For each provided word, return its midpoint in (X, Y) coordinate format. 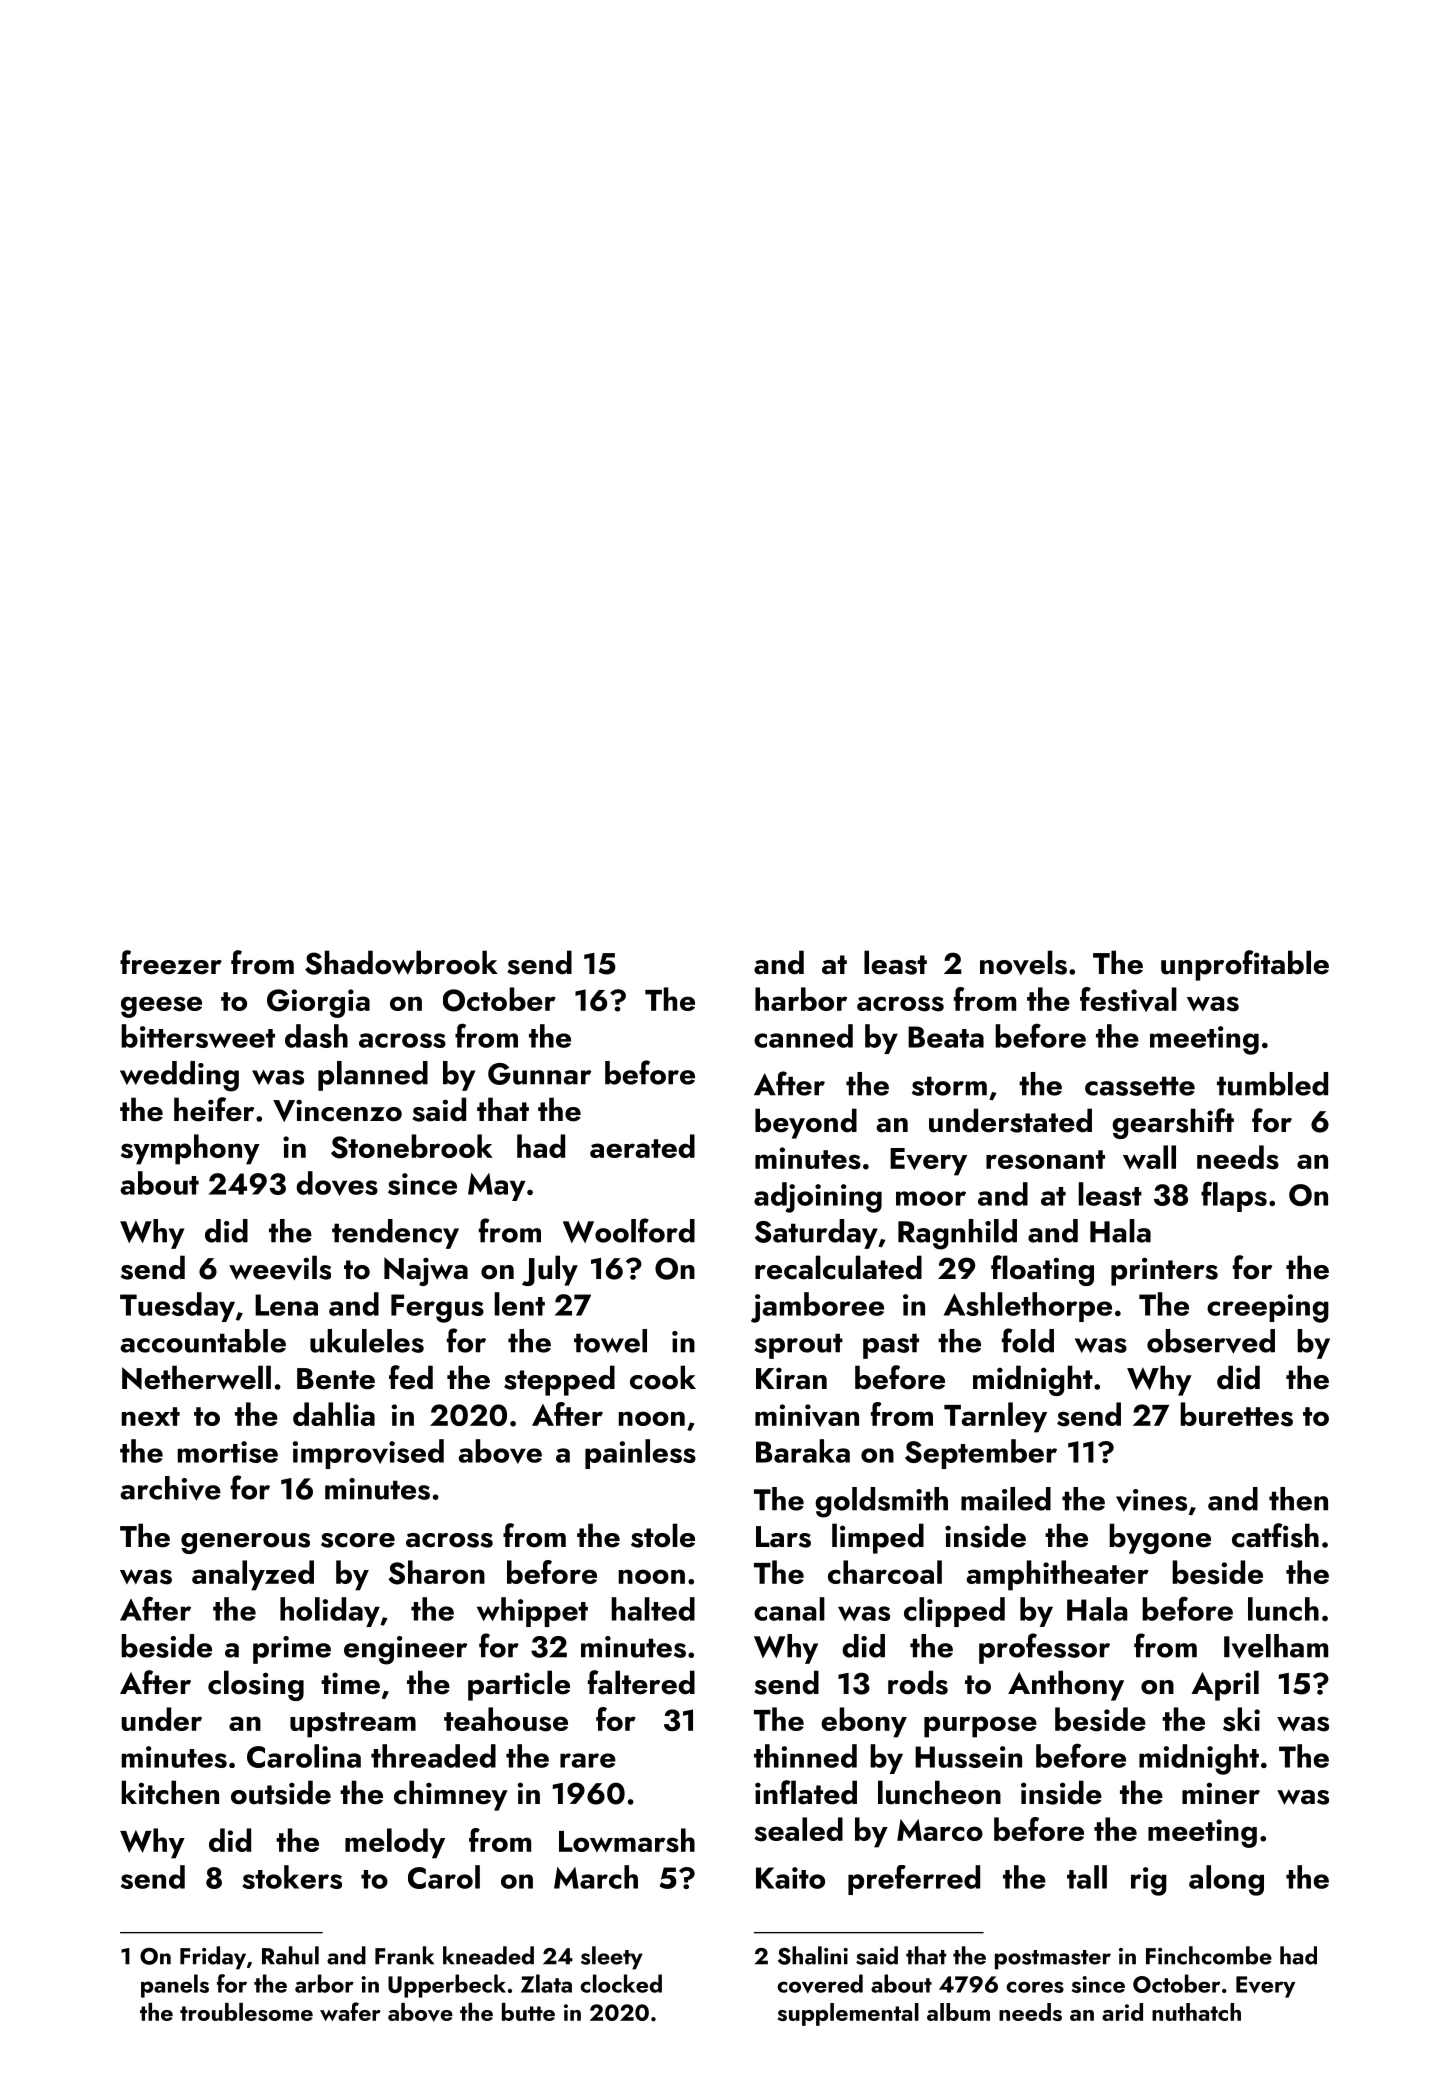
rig (1149, 1881)
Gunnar (539, 1074)
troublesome (246, 2012)
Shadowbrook (401, 962)
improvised (368, 1454)
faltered (641, 1682)
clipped (954, 1612)
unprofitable (1245, 965)
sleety (612, 1958)
